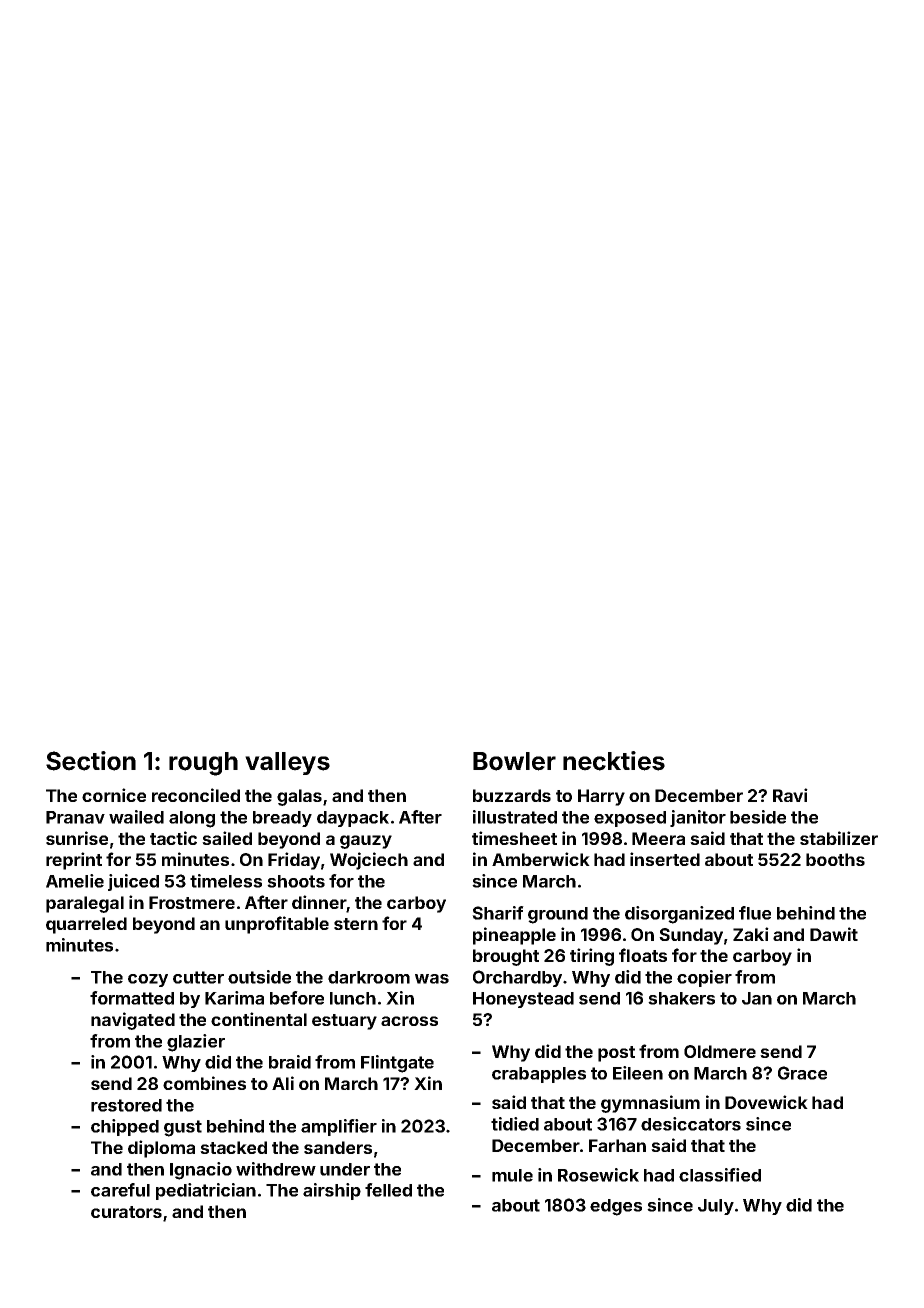 The width and height of the page is (924, 1308). Describe the element at coordinates (353, 998) in the page. I see `lunch` at that location.
